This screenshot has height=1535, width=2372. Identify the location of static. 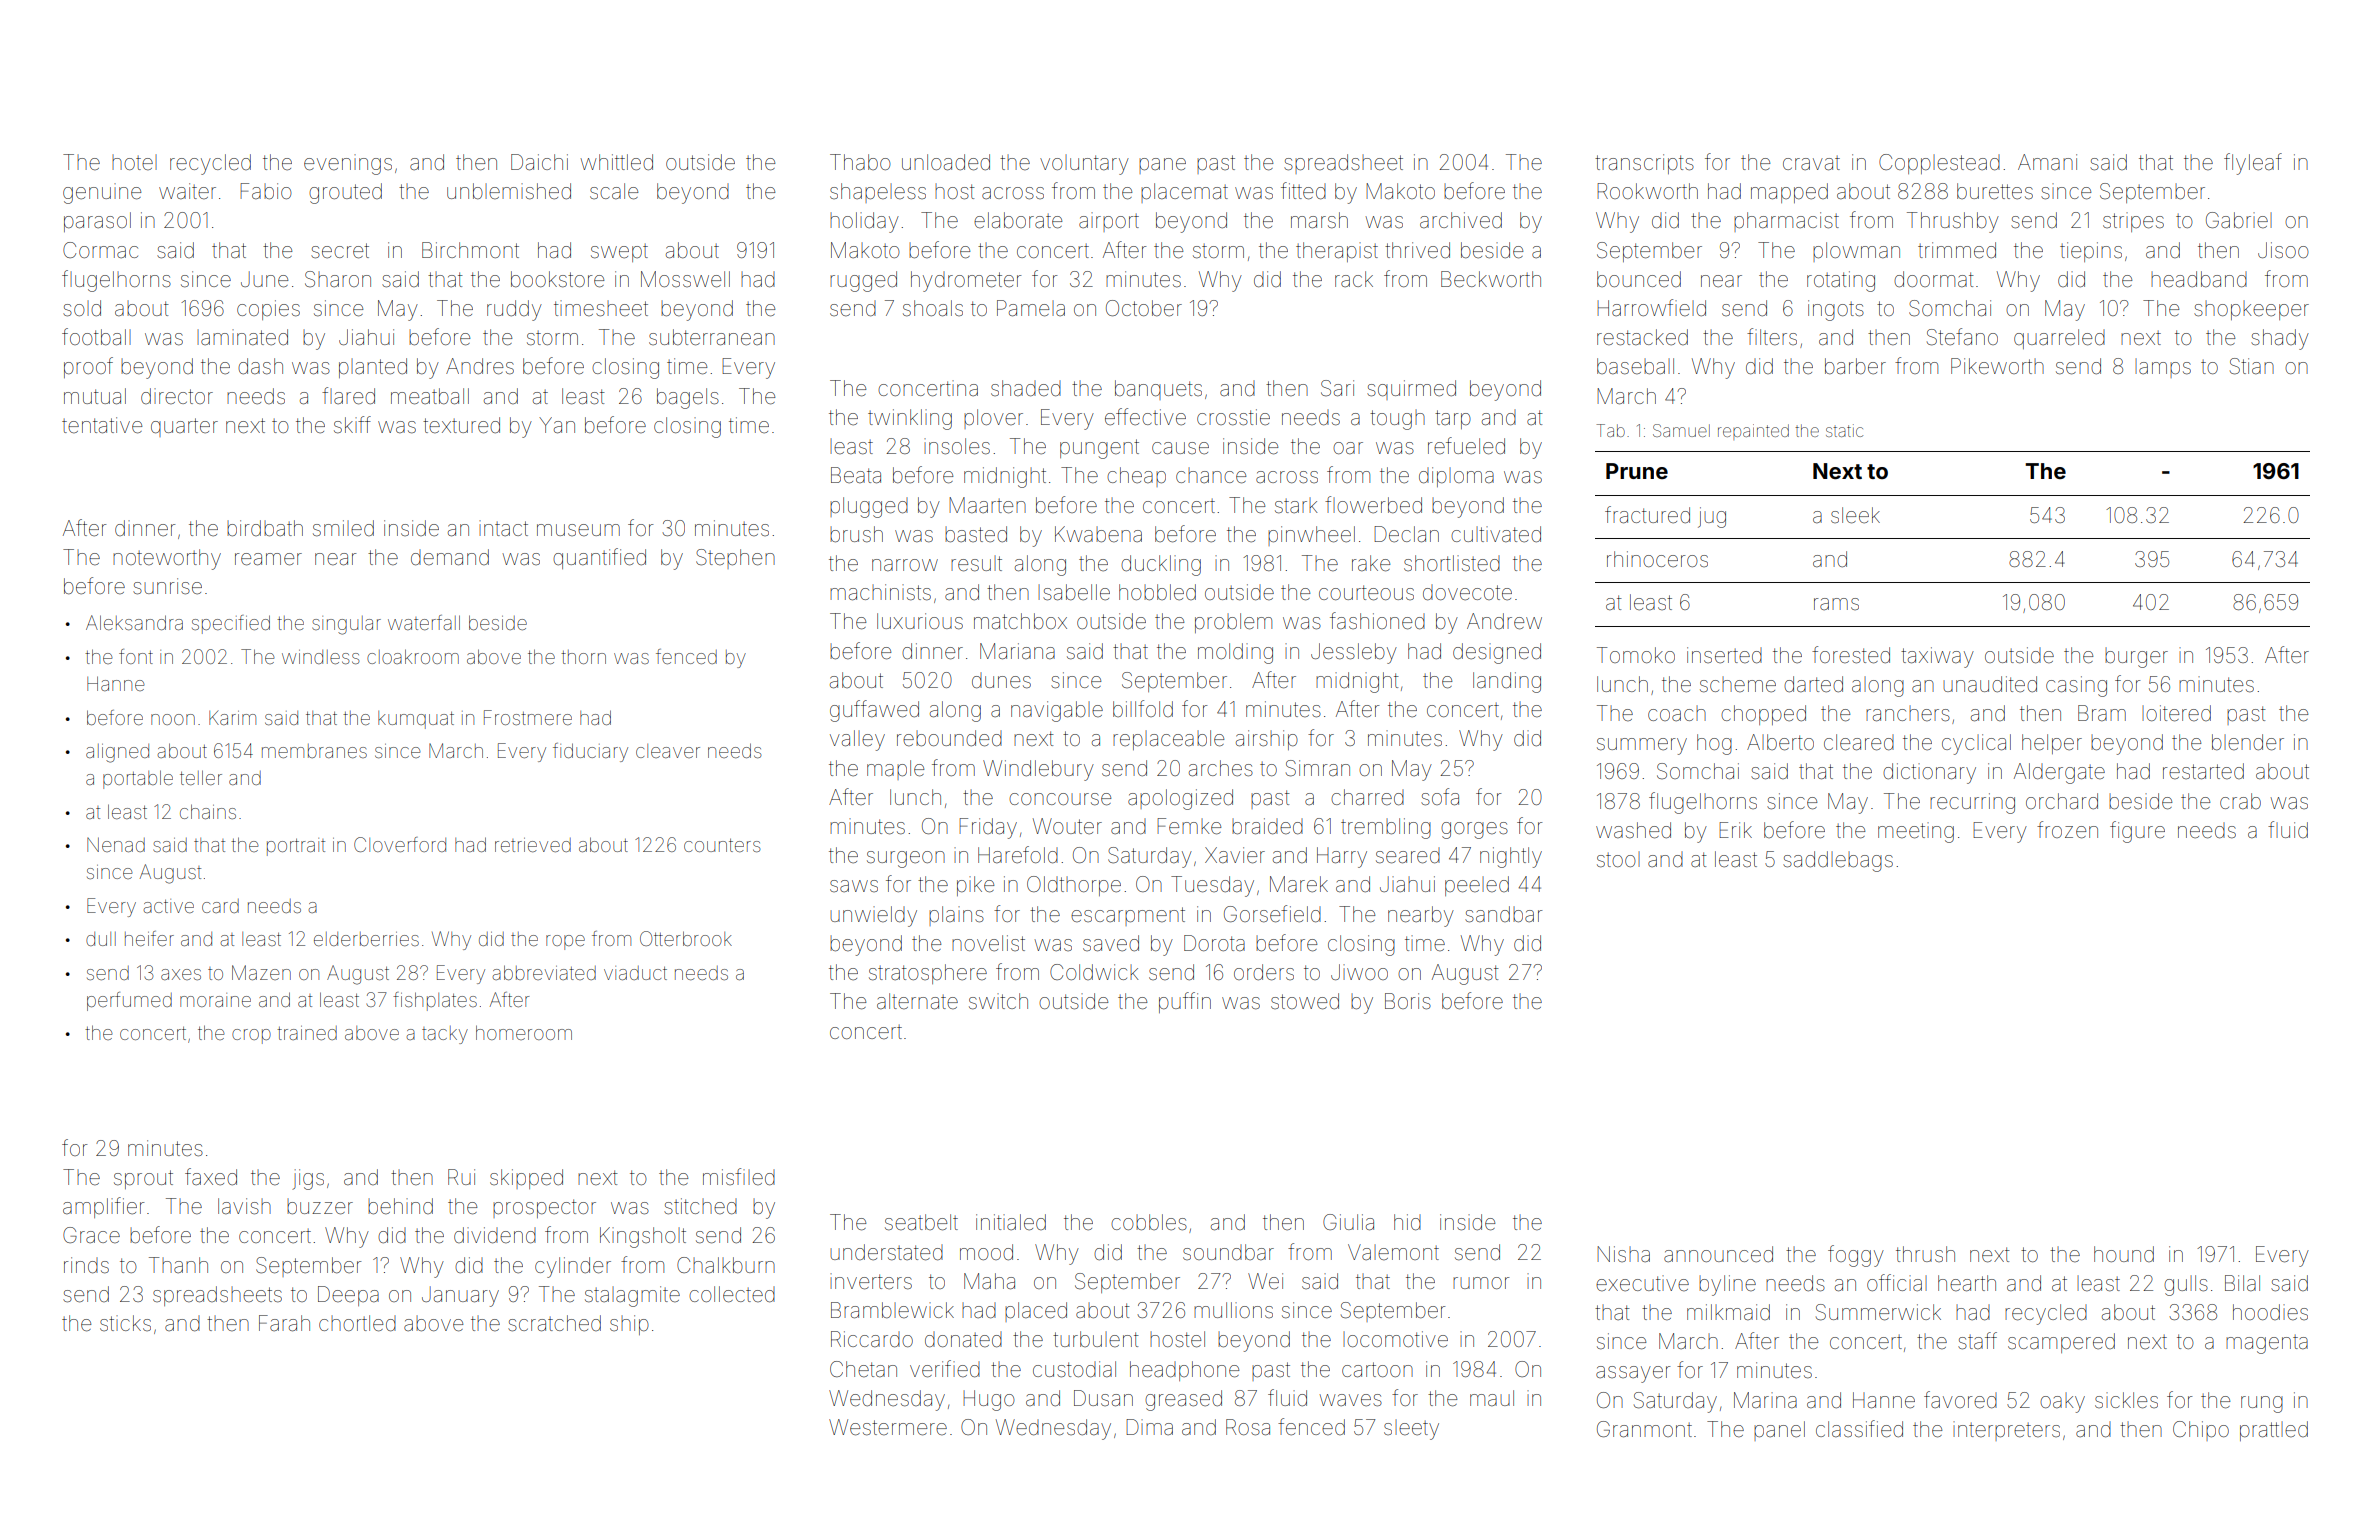
(1844, 430).
